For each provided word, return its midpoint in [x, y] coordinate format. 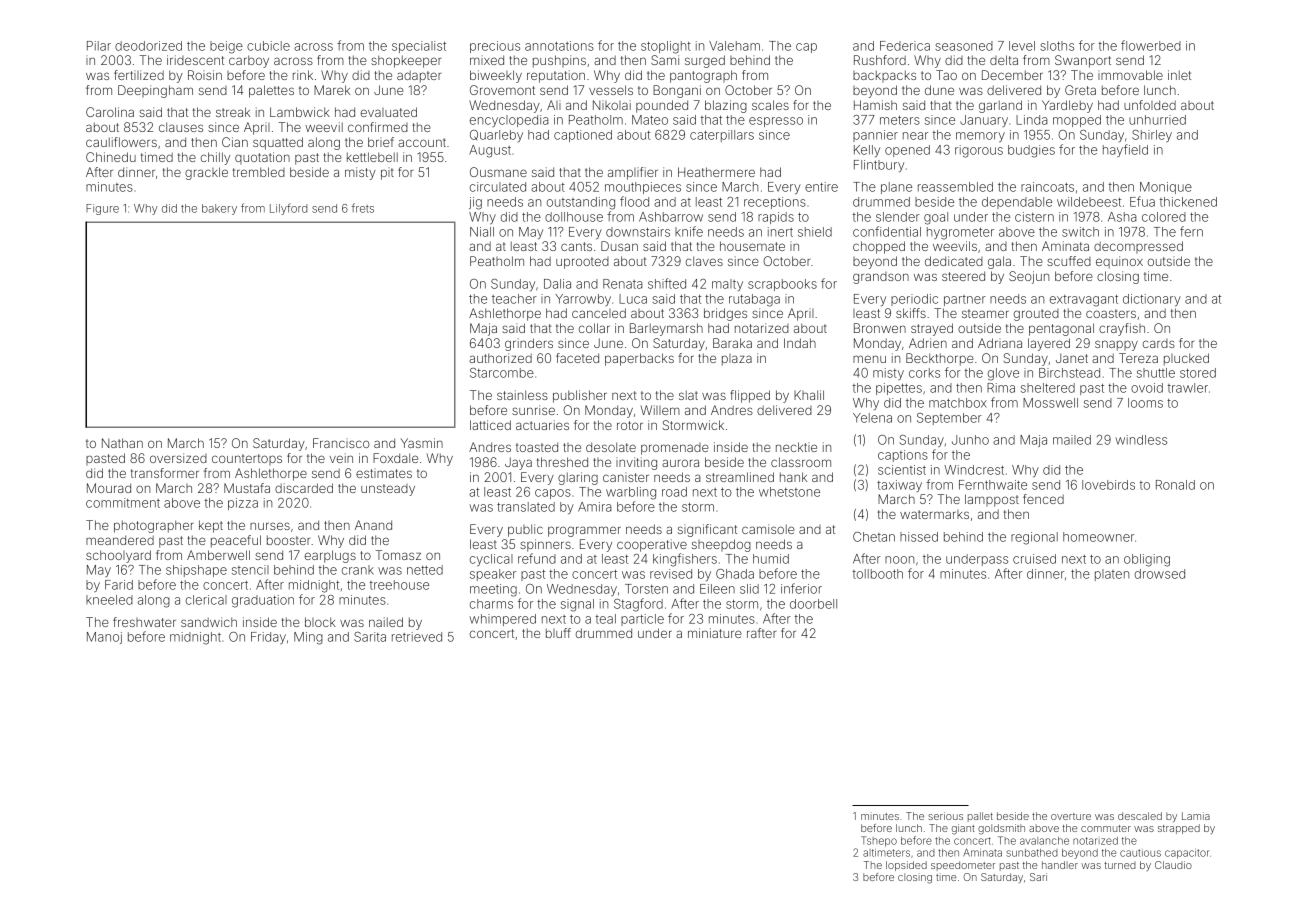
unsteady [388, 490]
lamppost [992, 500]
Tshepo [879, 841]
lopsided [906, 866]
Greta [1080, 90]
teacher [514, 299]
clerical [206, 600]
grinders [529, 344]
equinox [1119, 262]
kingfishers [685, 560]
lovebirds [1108, 485]
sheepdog [721, 545]
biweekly [496, 76]
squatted [278, 143]
